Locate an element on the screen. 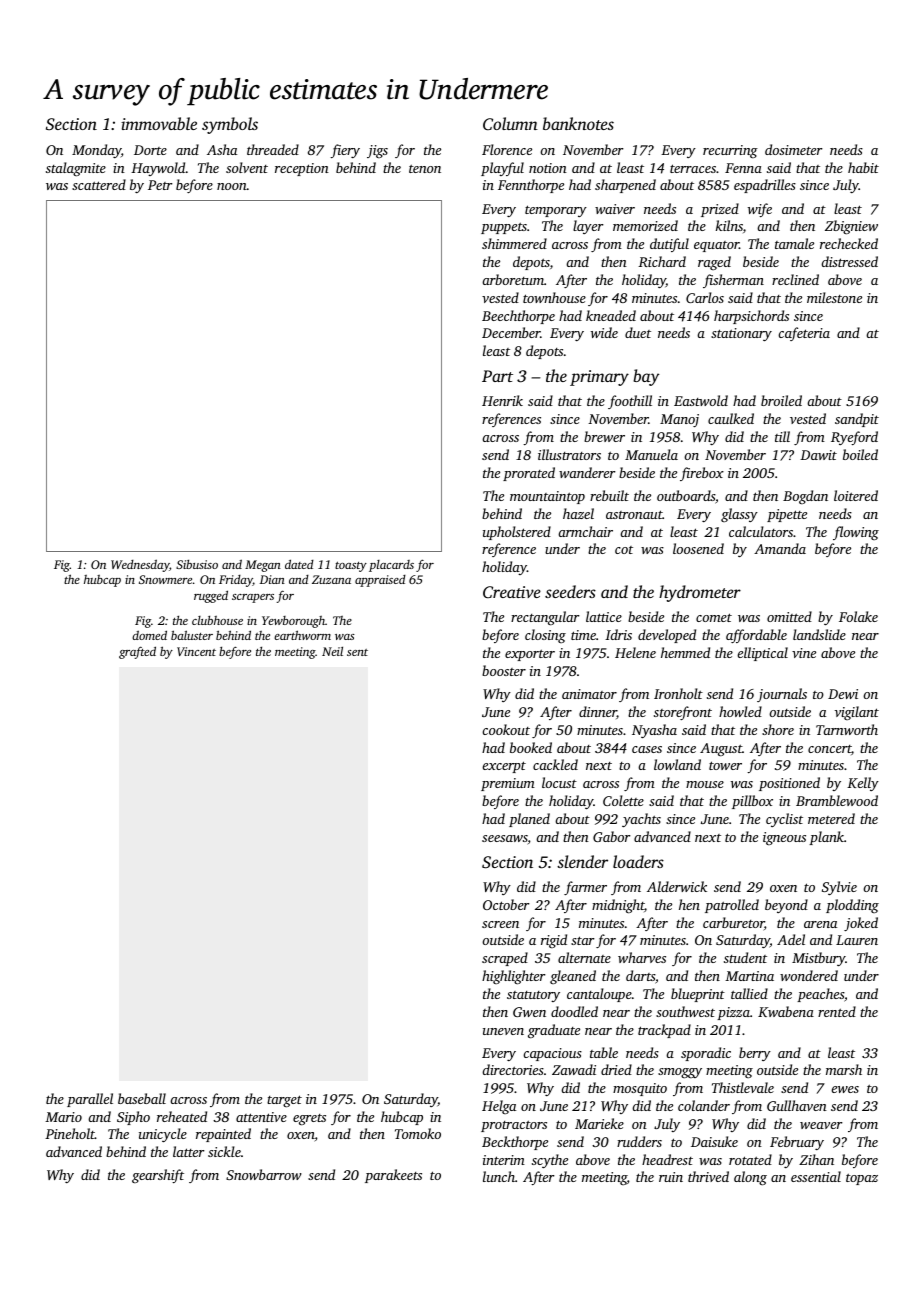 This screenshot has height=1308, width=924. Part is located at coordinates (497, 376).
